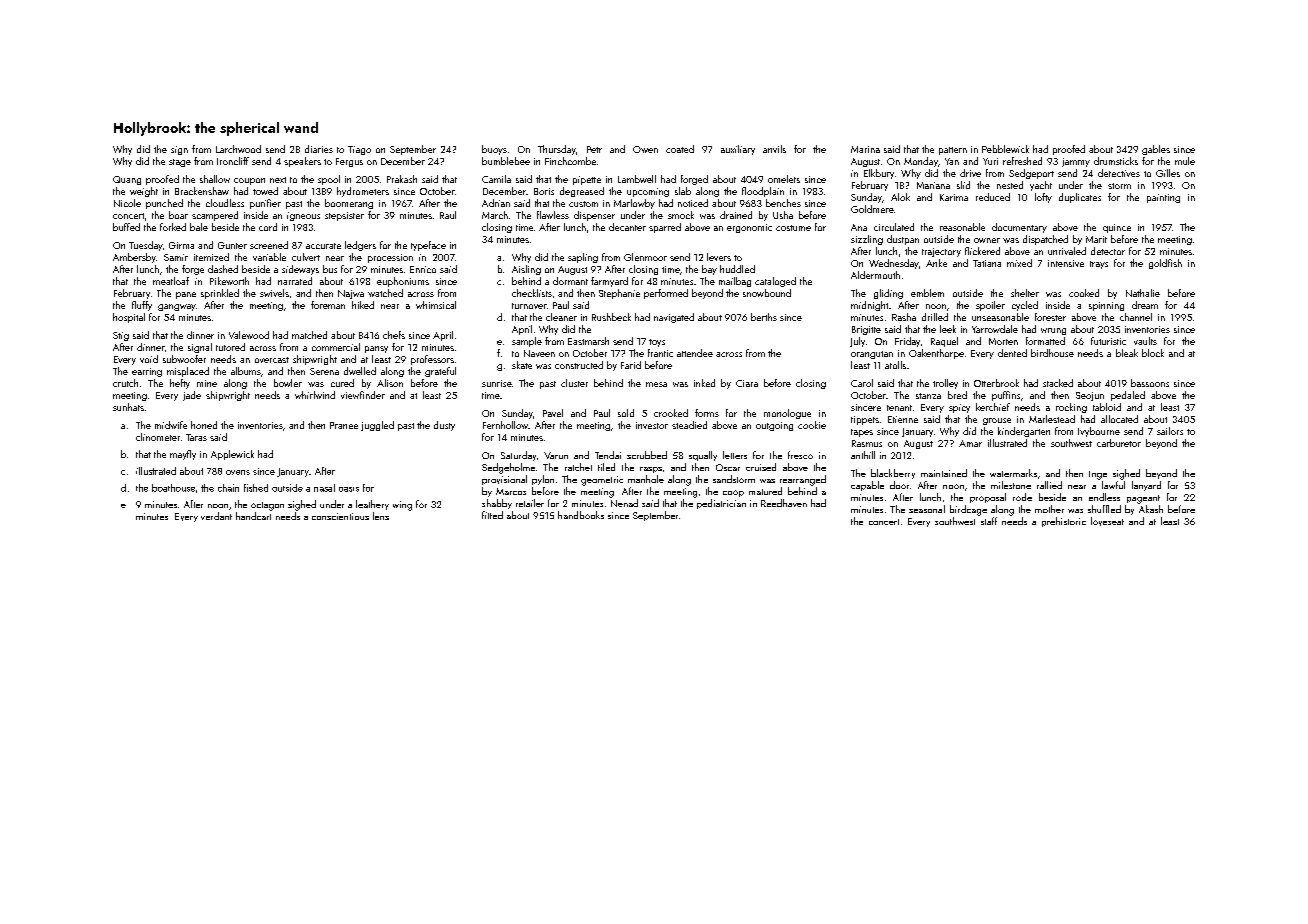 Image resolution: width=1308 pixels, height=924 pixels. What do you see at coordinates (557, 150) in the screenshot?
I see `Thursday` at bounding box center [557, 150].
